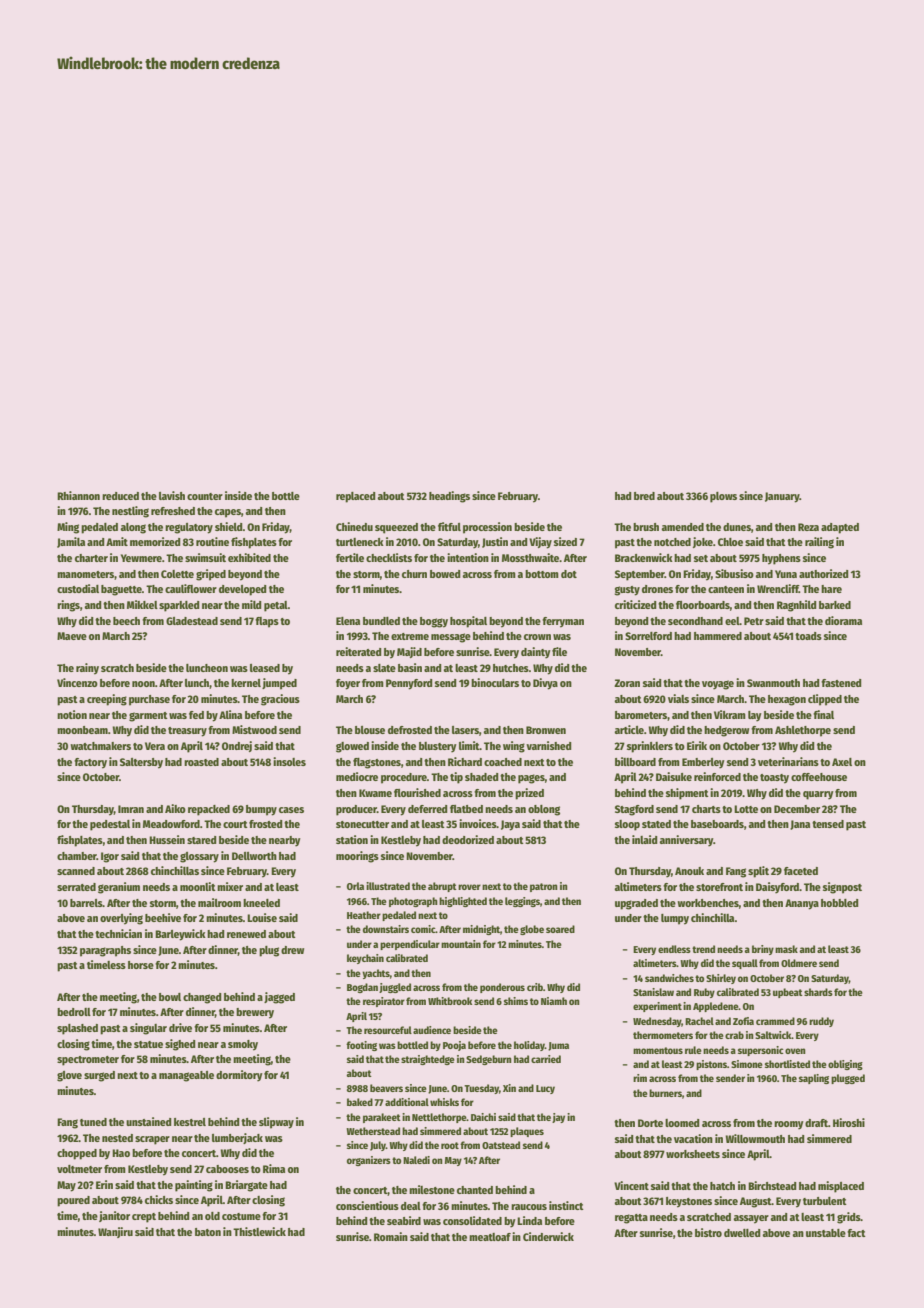 The height and width of the screenshot is (1308, 924). What do you see at coordinates (737, 527) in the screenshot?
I see `dunes` at bounding box center [737, 527].
